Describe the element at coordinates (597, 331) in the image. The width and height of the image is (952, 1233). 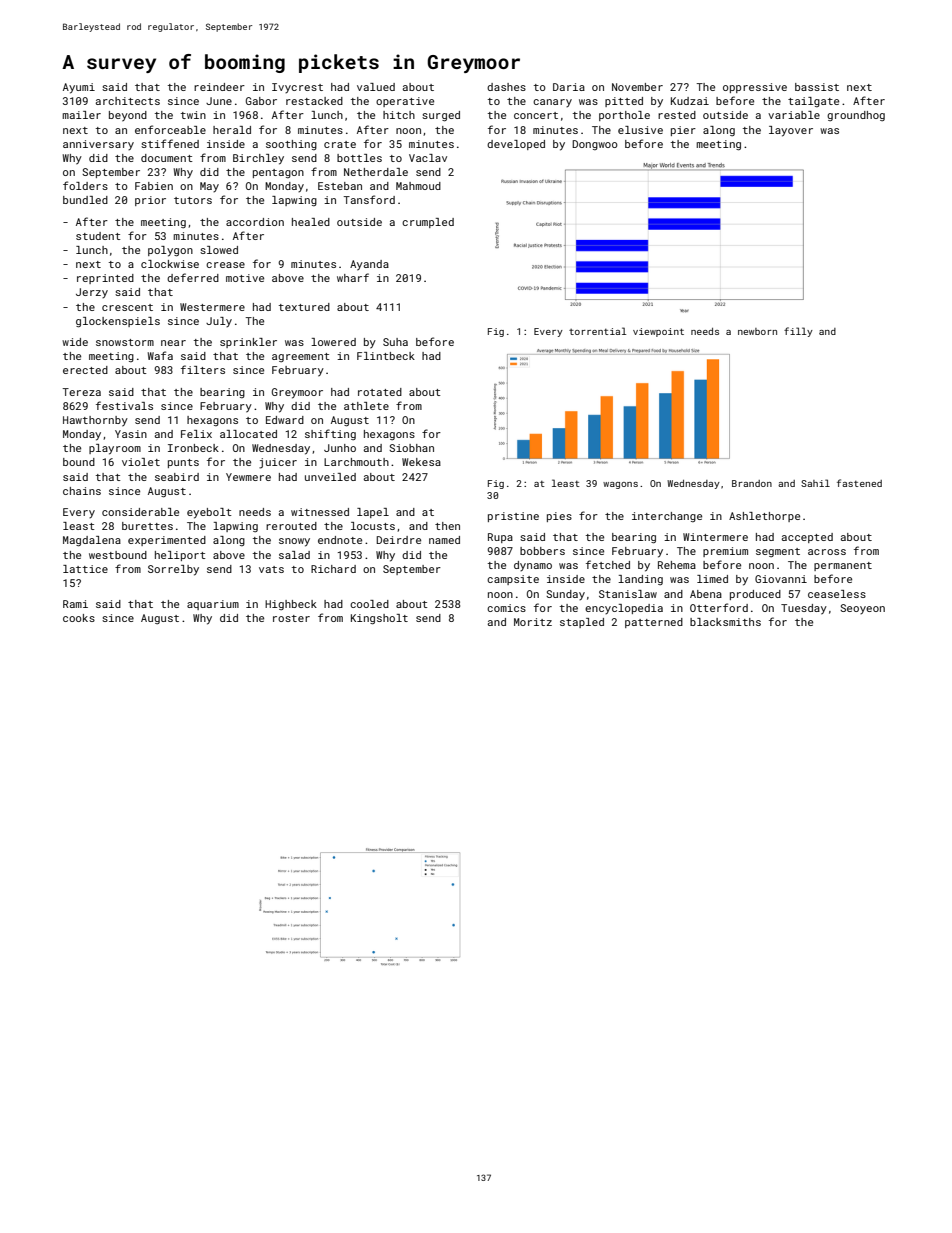
I see `torrential` at that location.
